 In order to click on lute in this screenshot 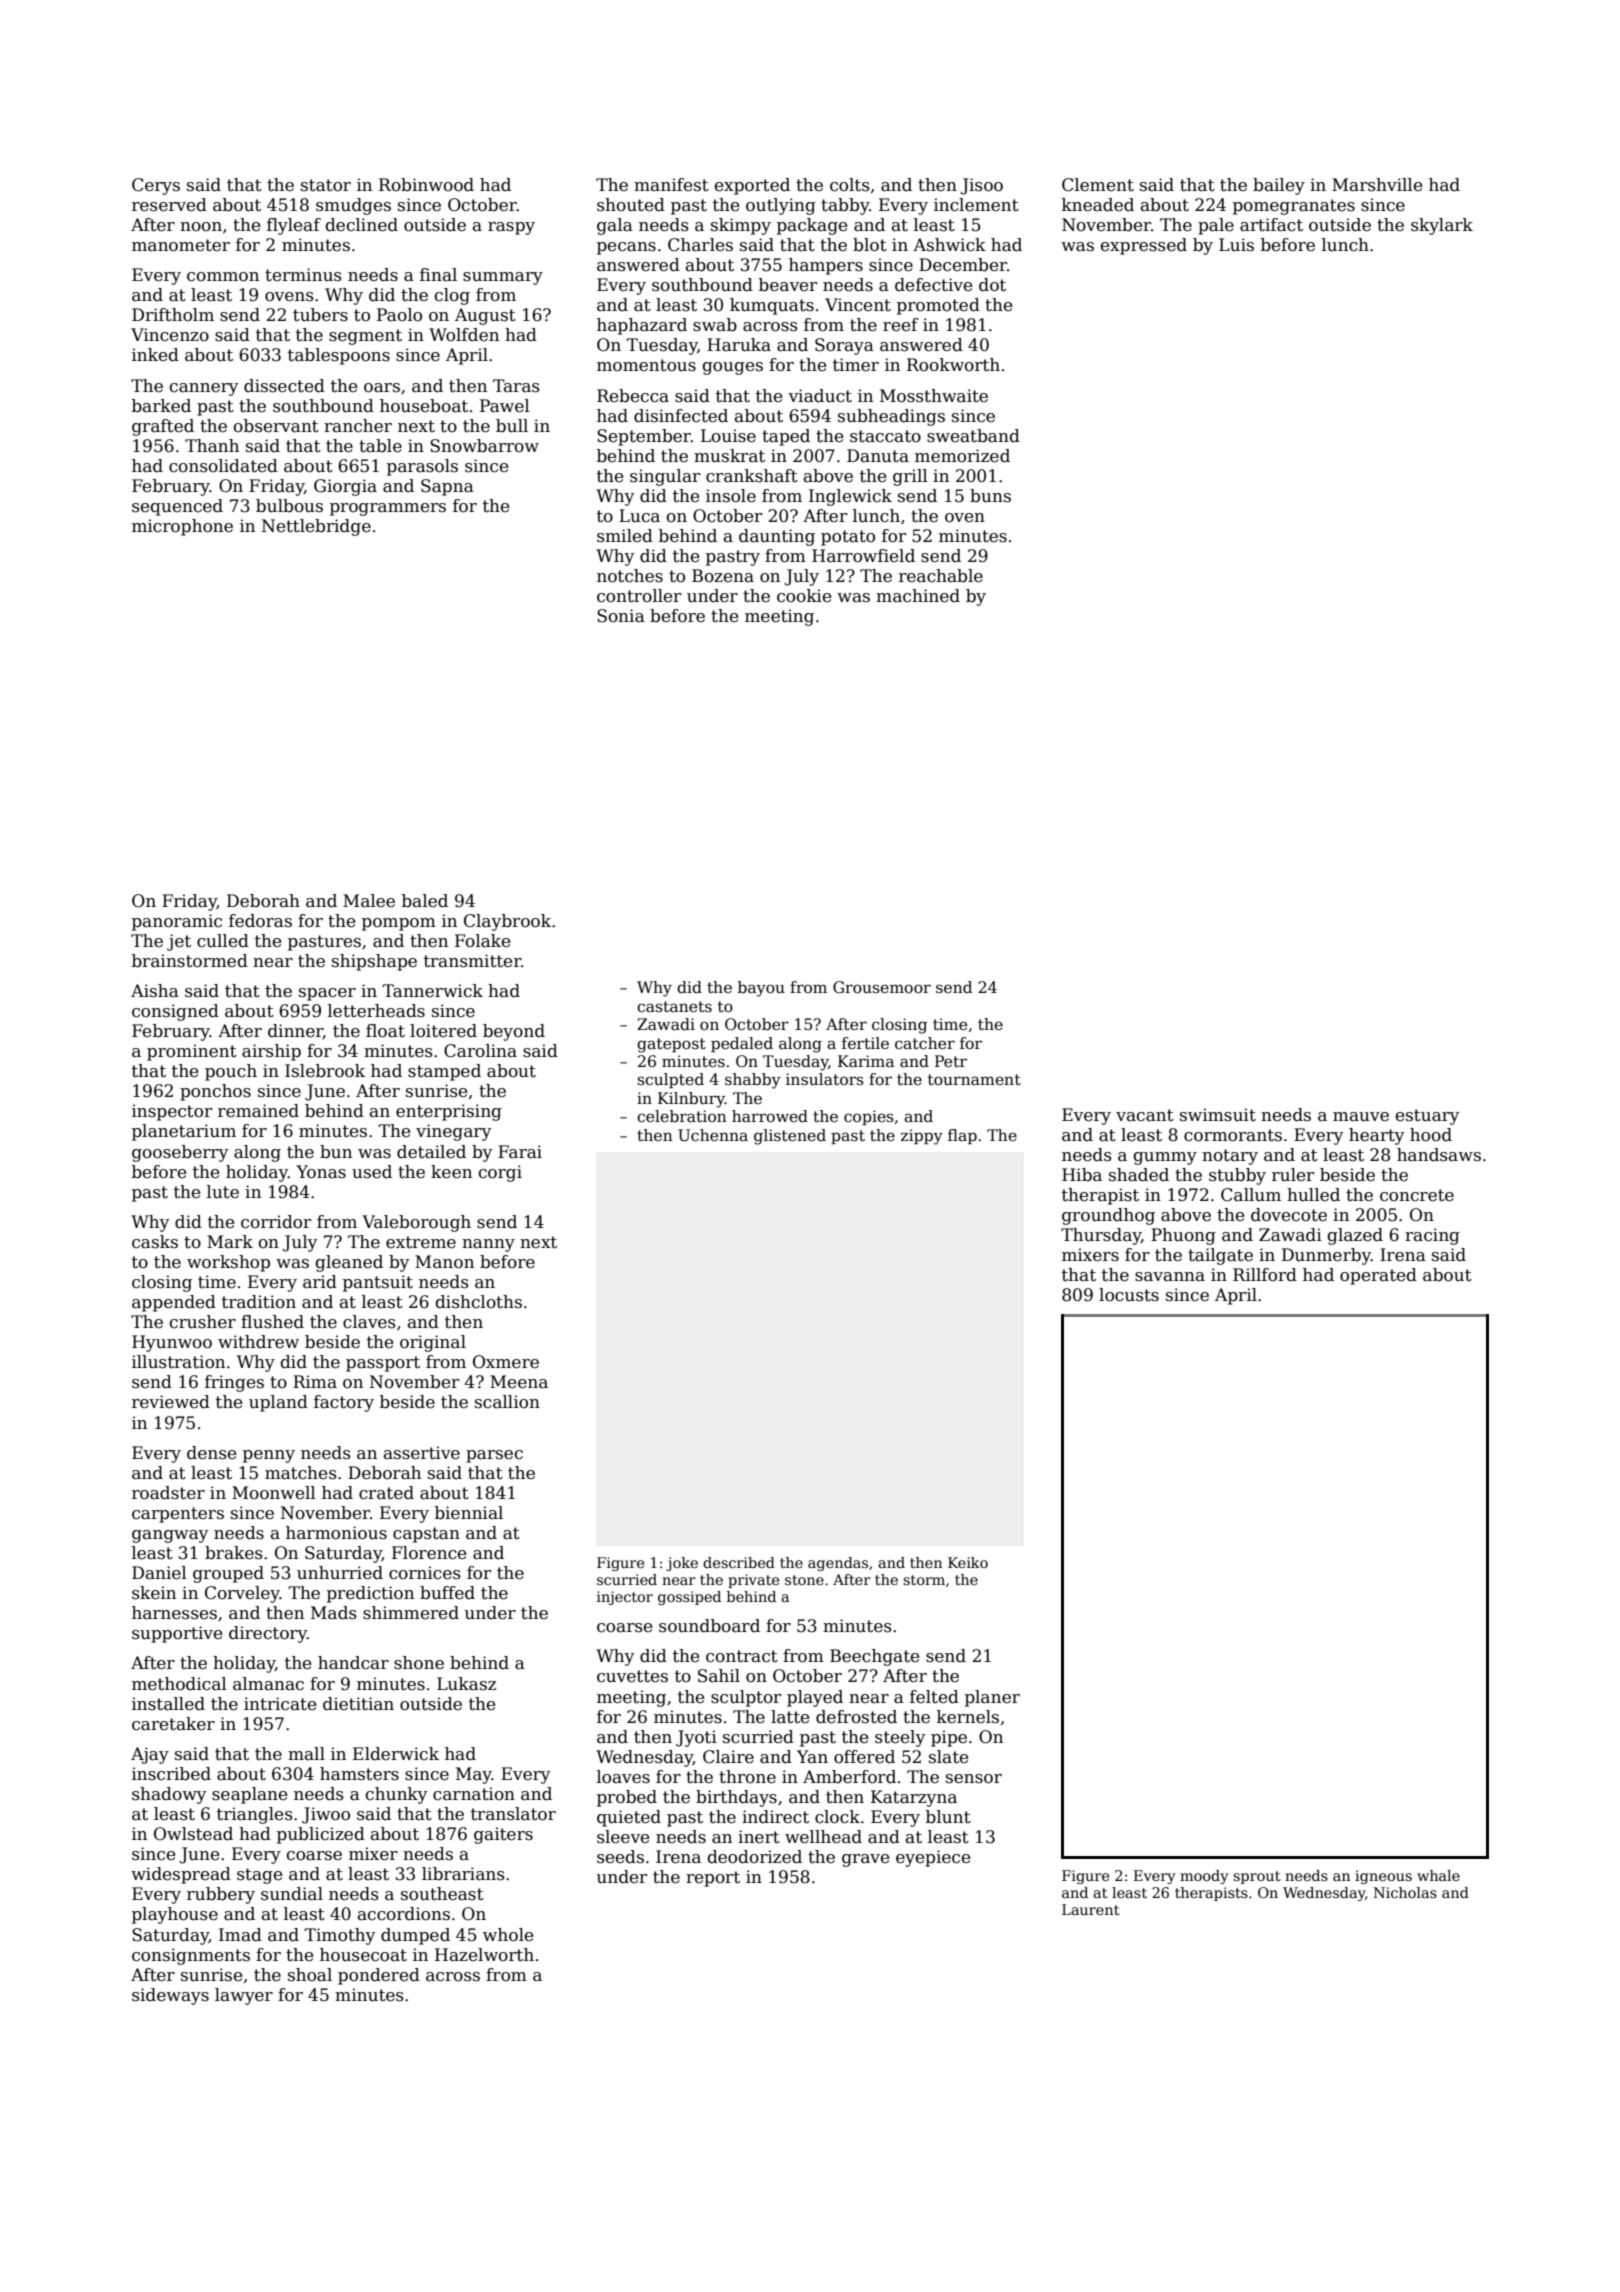, I will do `click(223, 1192)`.
